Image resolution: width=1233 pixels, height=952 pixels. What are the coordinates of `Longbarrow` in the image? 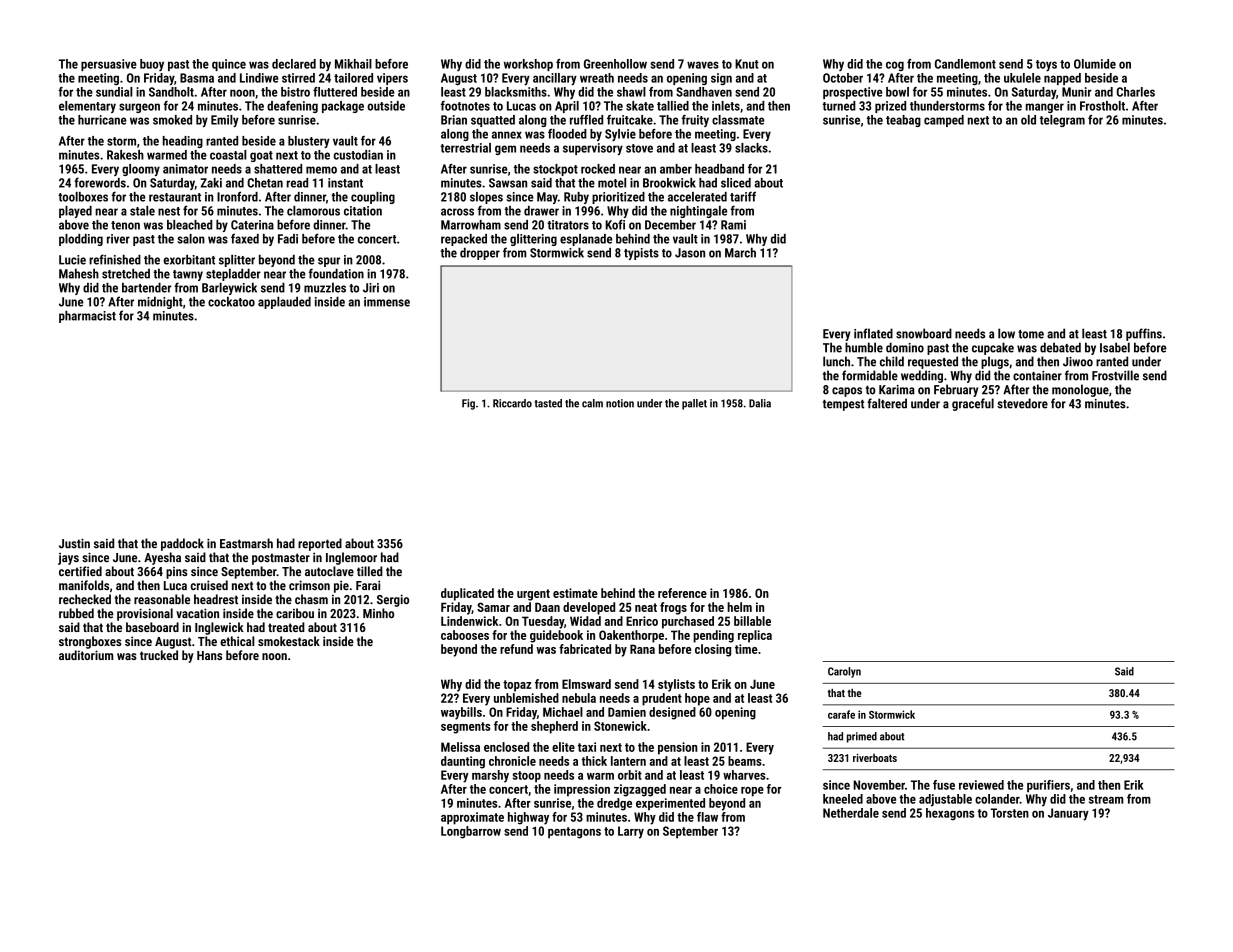 It's located at (471, 832).
